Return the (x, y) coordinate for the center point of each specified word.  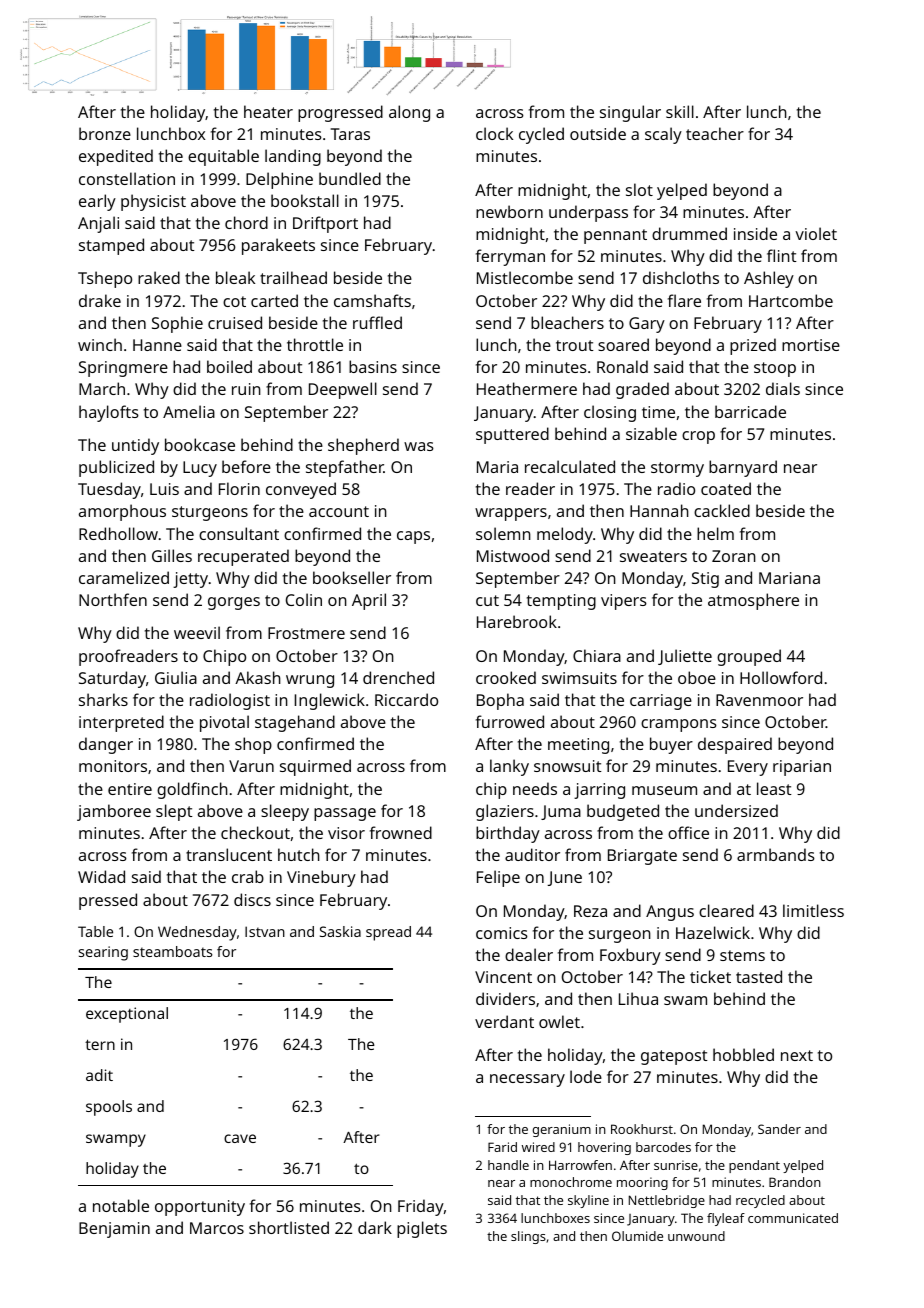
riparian (802, 768)
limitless (813, 910)
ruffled (377, 322)
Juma (561, 812)
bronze (105, 133)
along (409, 113)
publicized (116, 468)
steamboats (172, 951)
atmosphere (753, 601)
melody (565, 535)
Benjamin (114, 1230)
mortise (811, 345)
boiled (229, 366)
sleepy (285, 812)
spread (388, 933)
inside (755, 233)
